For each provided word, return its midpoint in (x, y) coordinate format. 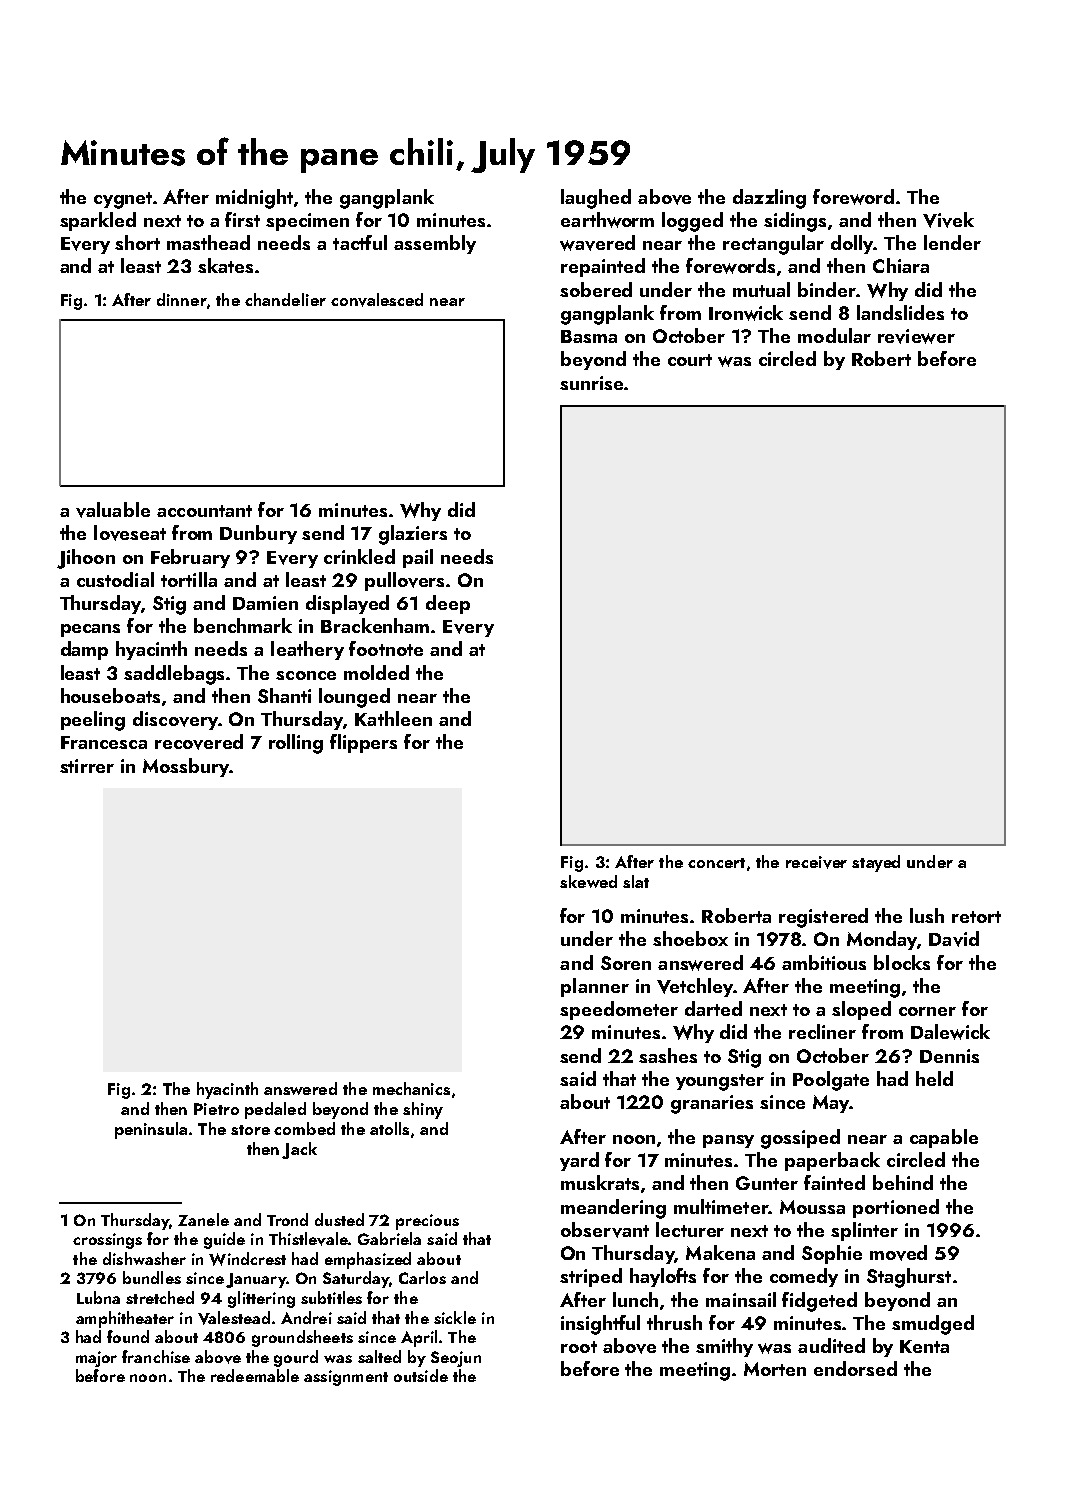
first (242, 219)
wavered (597, 243)
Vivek (948, 220)
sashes (668, 1055)
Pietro (216, 1109)
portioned (896, 1208)
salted (379, 1356)
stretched (160, 1297)
